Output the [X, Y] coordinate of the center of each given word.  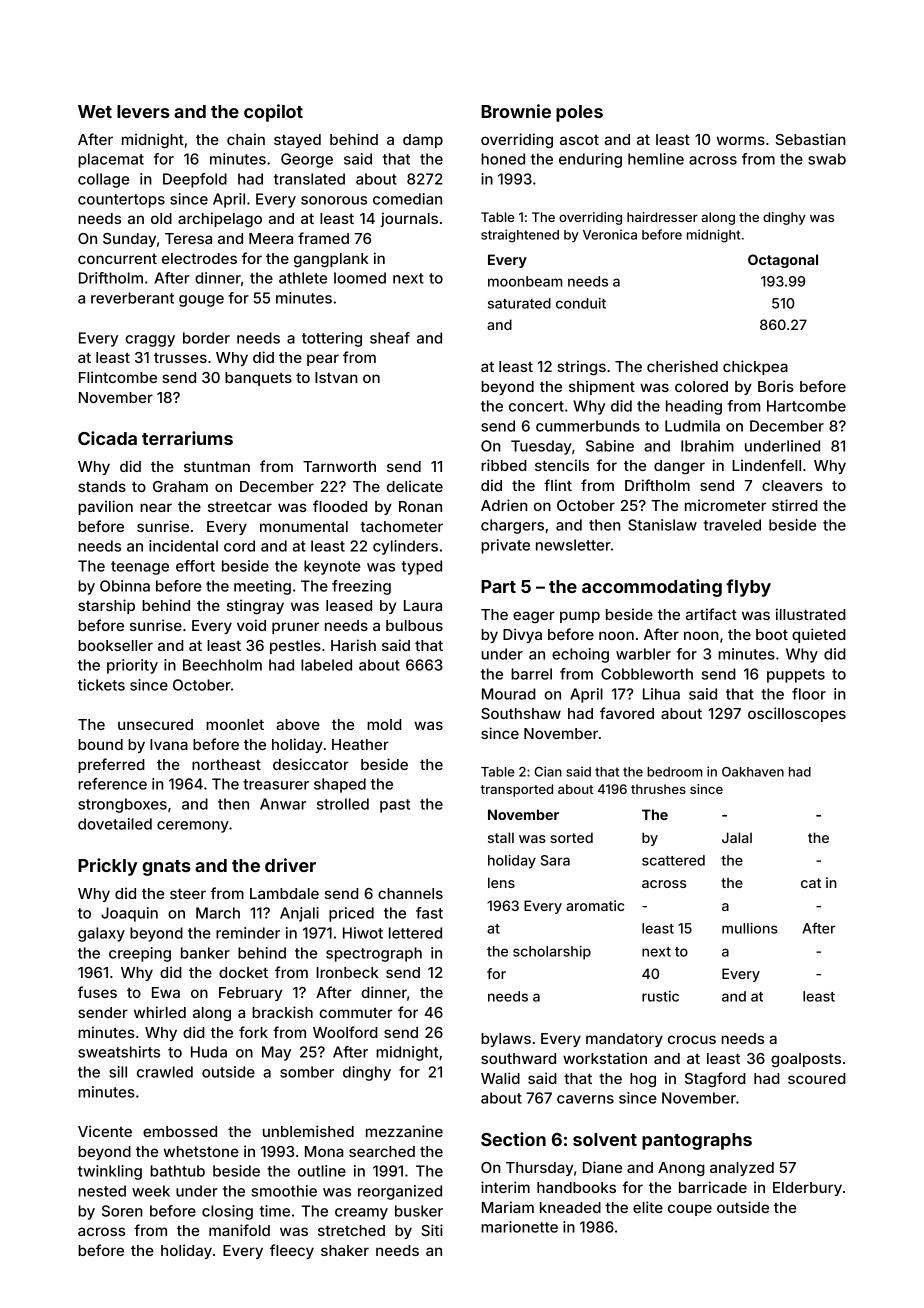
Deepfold [195, 180]
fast [429, 913]
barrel [531, 674]
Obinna [125, 586]
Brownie [516, 111]
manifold [239, 1230]
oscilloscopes [797, 714]
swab [827, 159]
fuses [97, 992]
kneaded [570, 1207]
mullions [750, 928]
